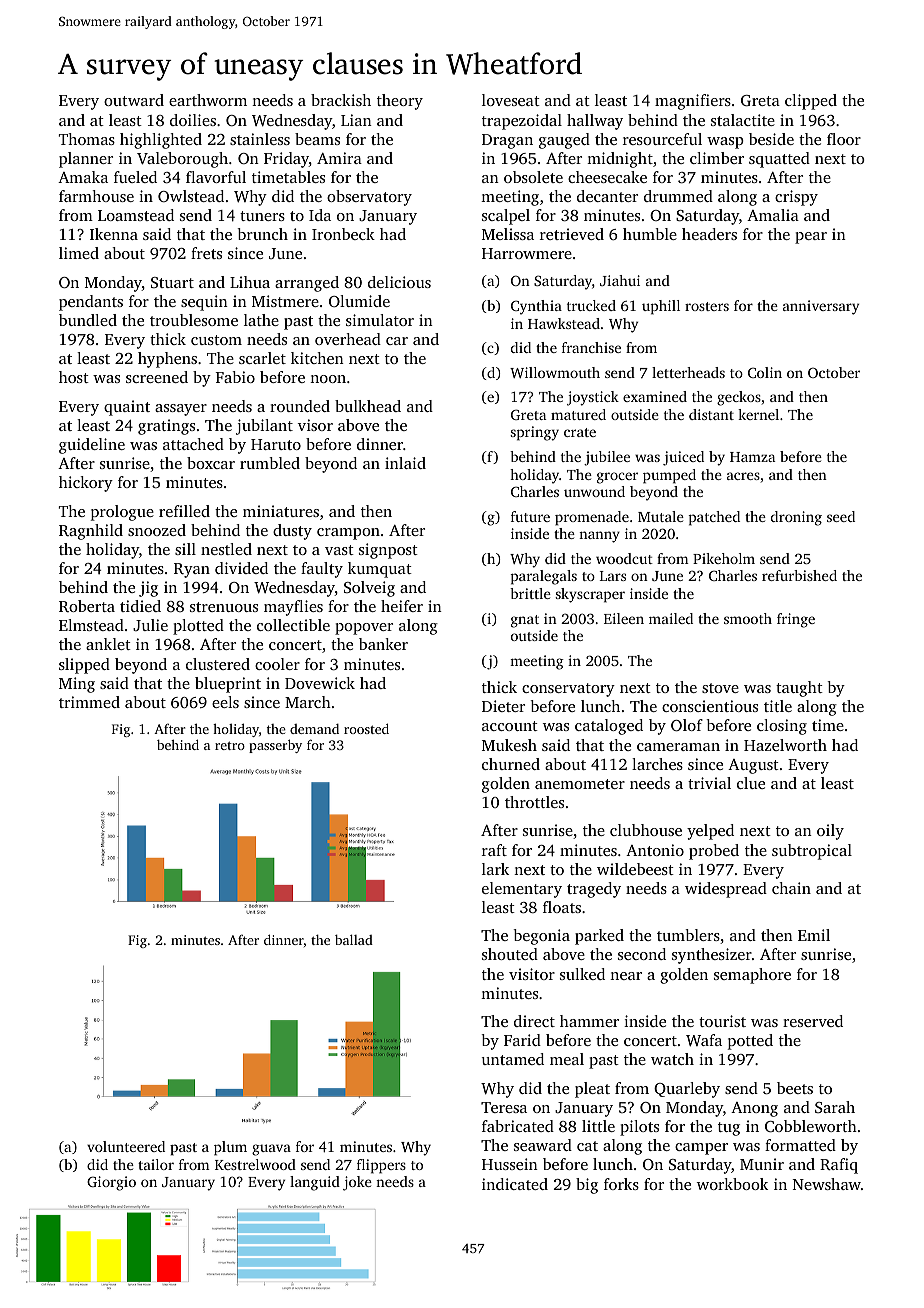 Image resolution: width=924 pixels, height=1308 pixels. I want to click on passerby, so click(275, 746).
